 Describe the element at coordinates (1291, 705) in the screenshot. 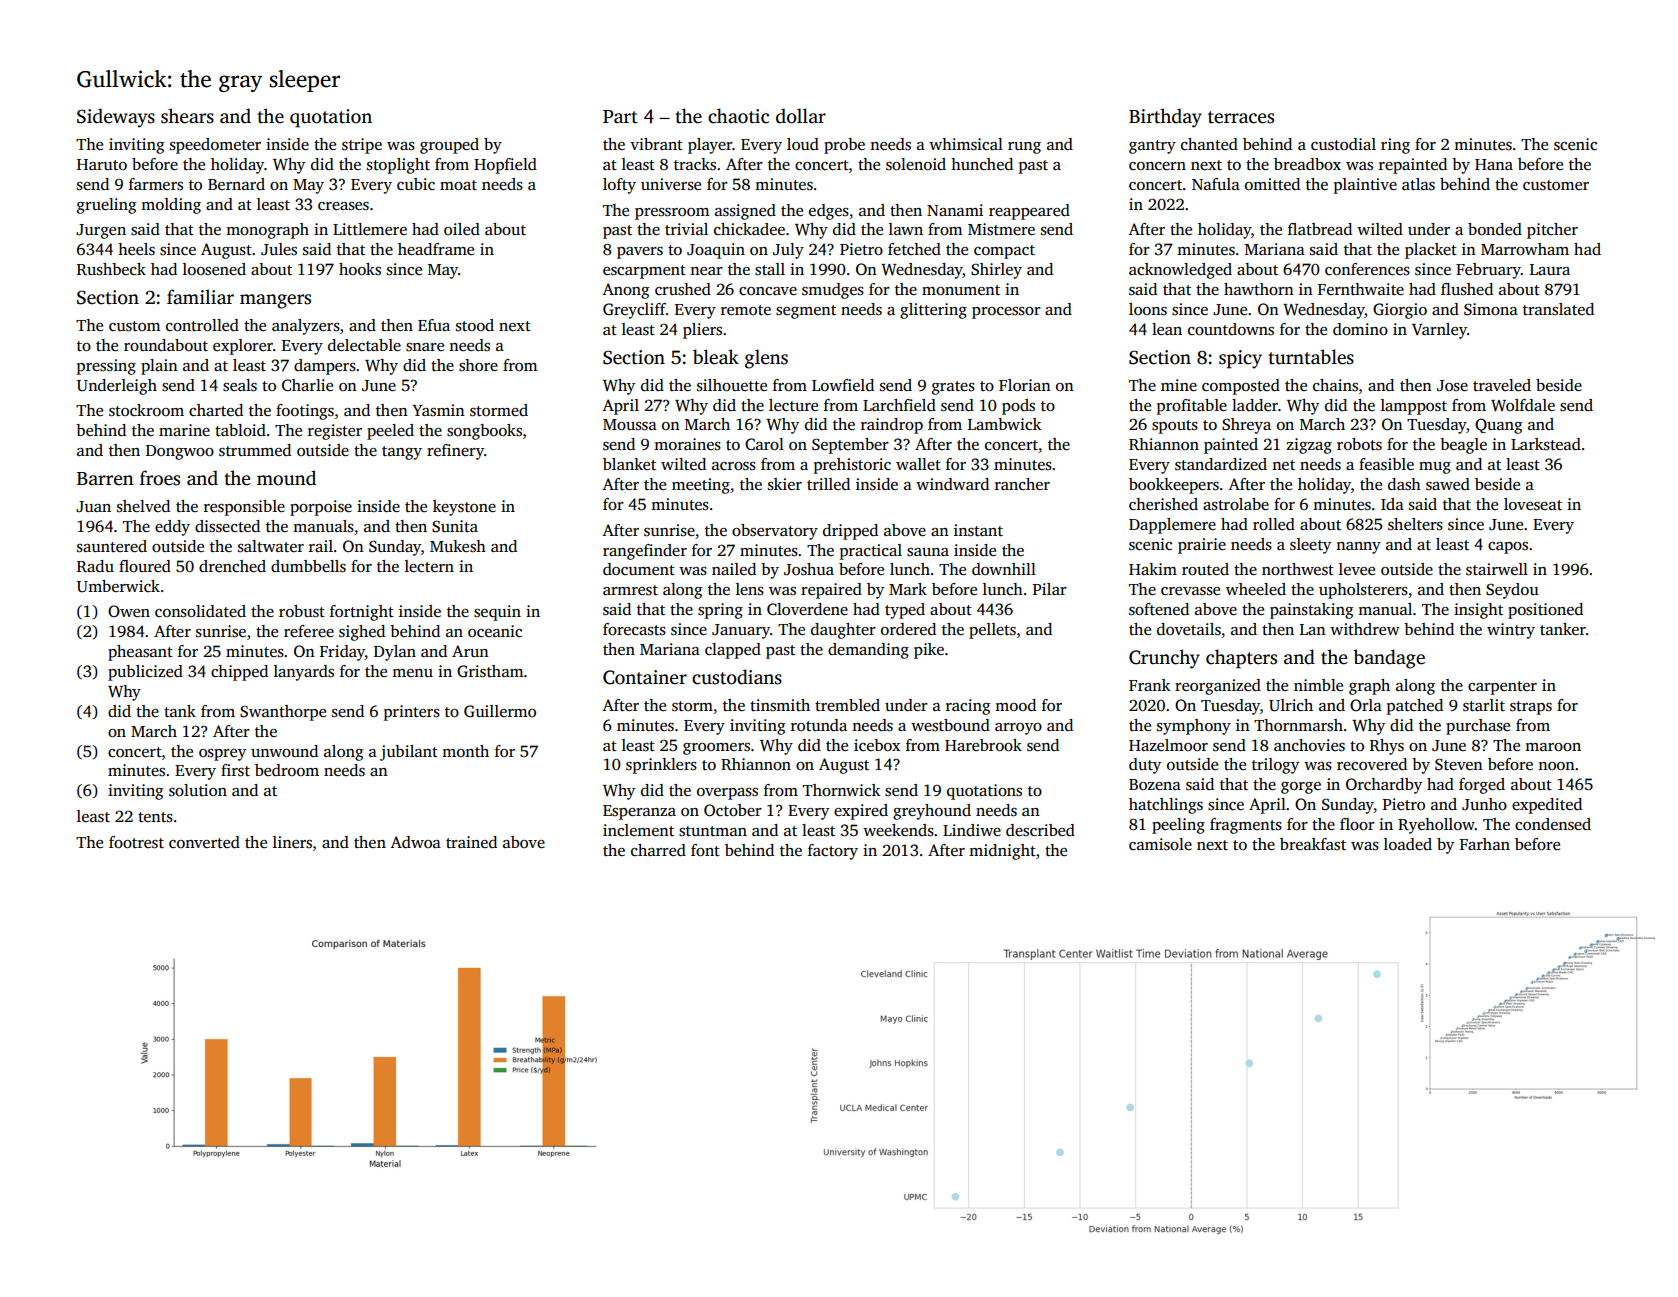

I see `Ulrich` at that location.
